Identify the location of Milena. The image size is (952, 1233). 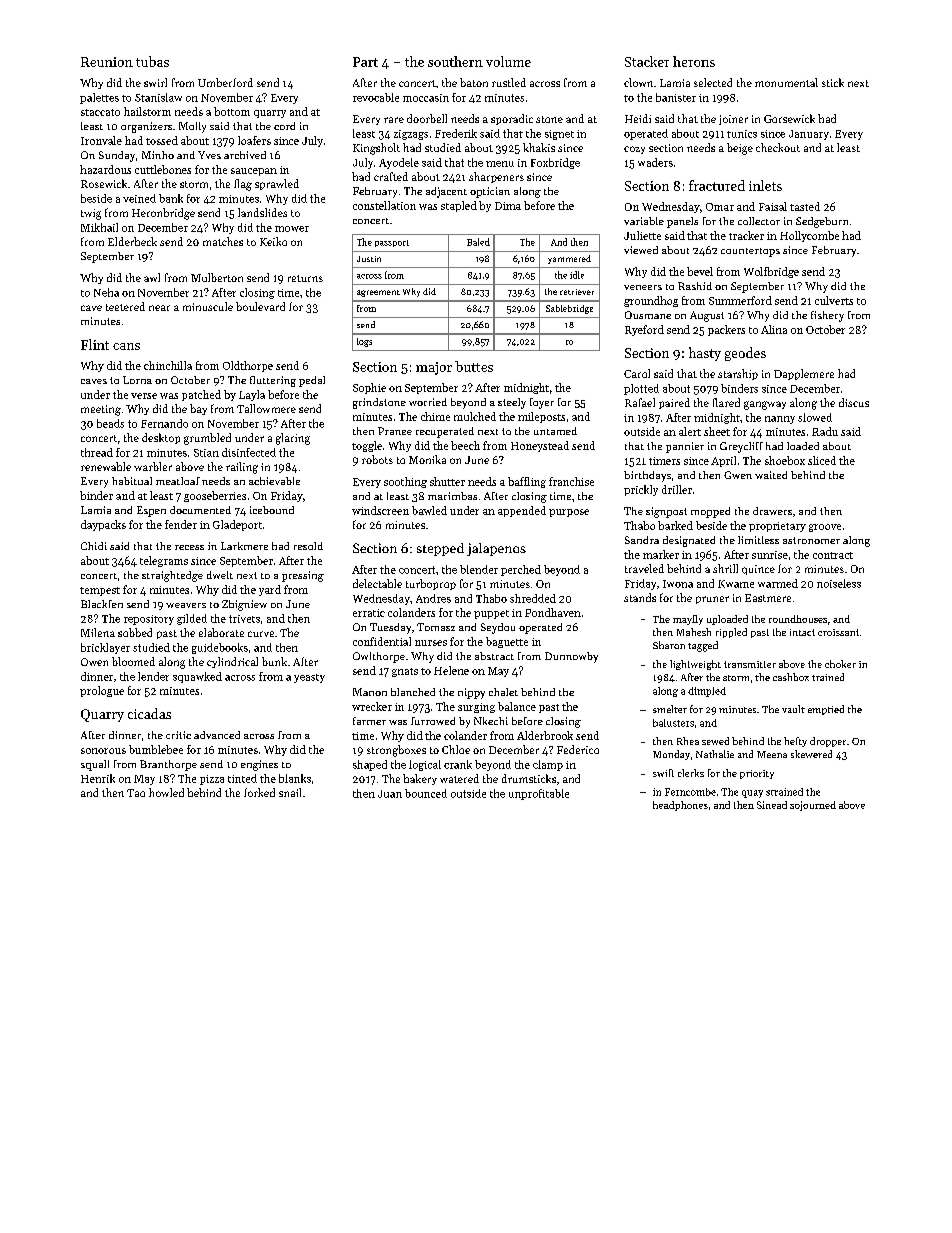
(98, 632).
